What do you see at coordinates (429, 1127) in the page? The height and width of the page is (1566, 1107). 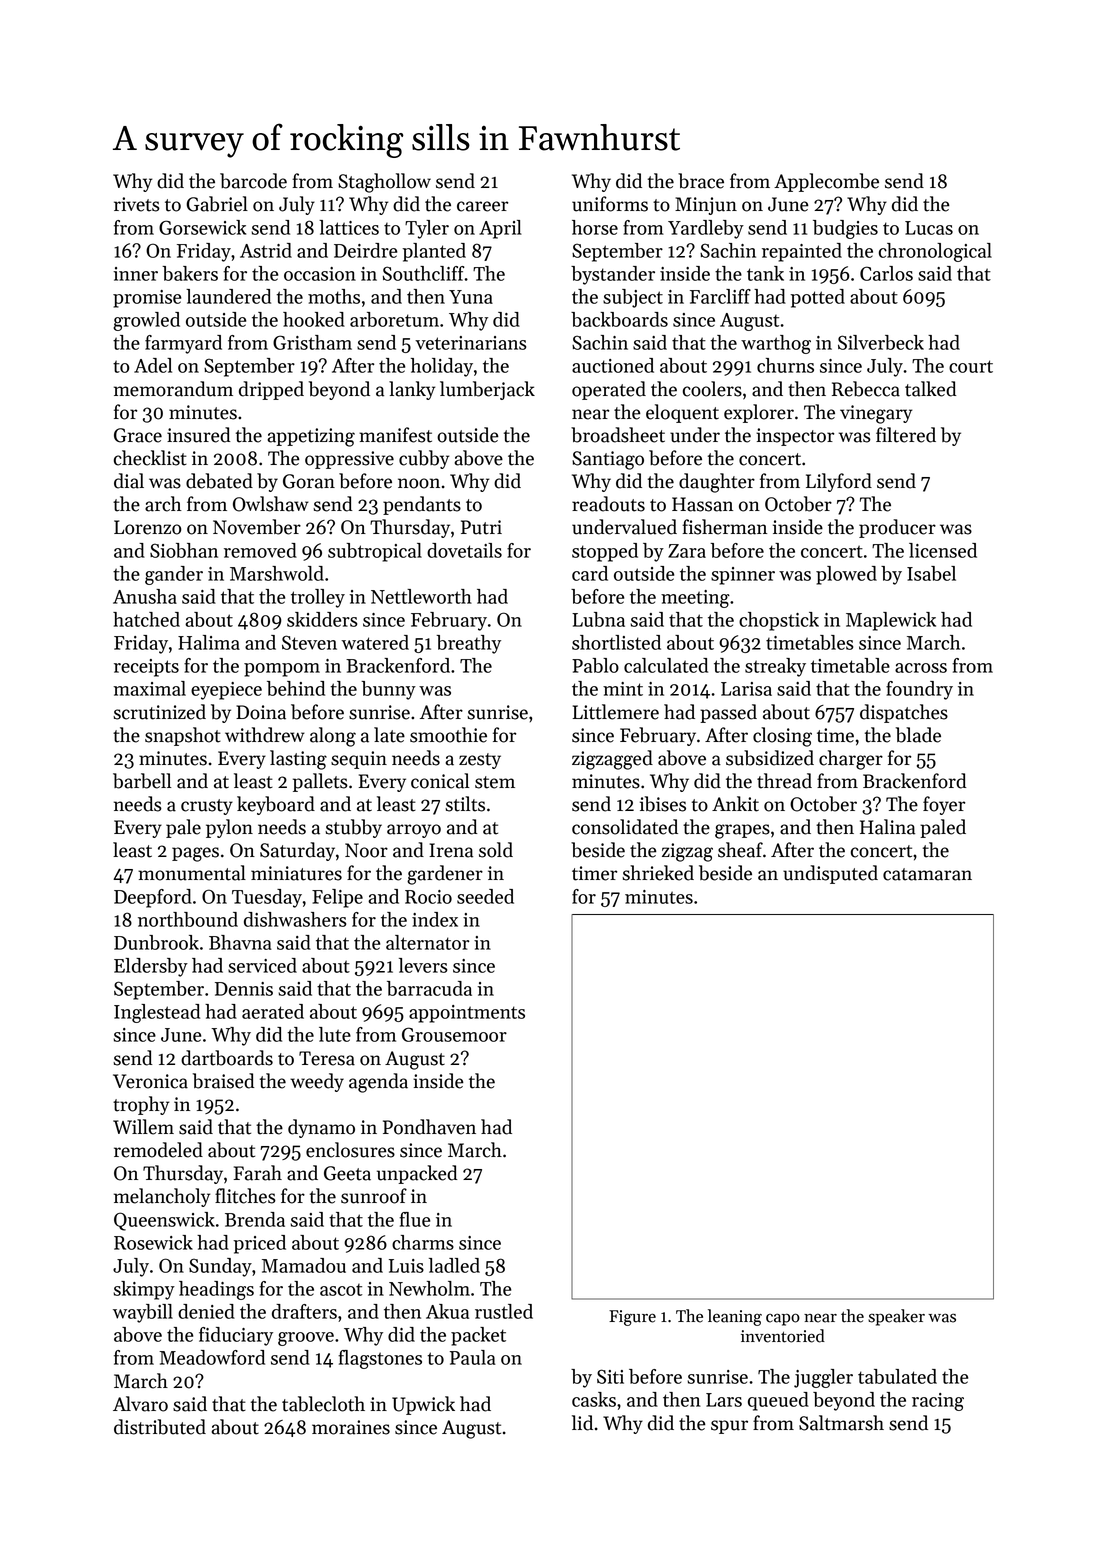 I see `Pondhaven` at bounding box center [429, 1127].
